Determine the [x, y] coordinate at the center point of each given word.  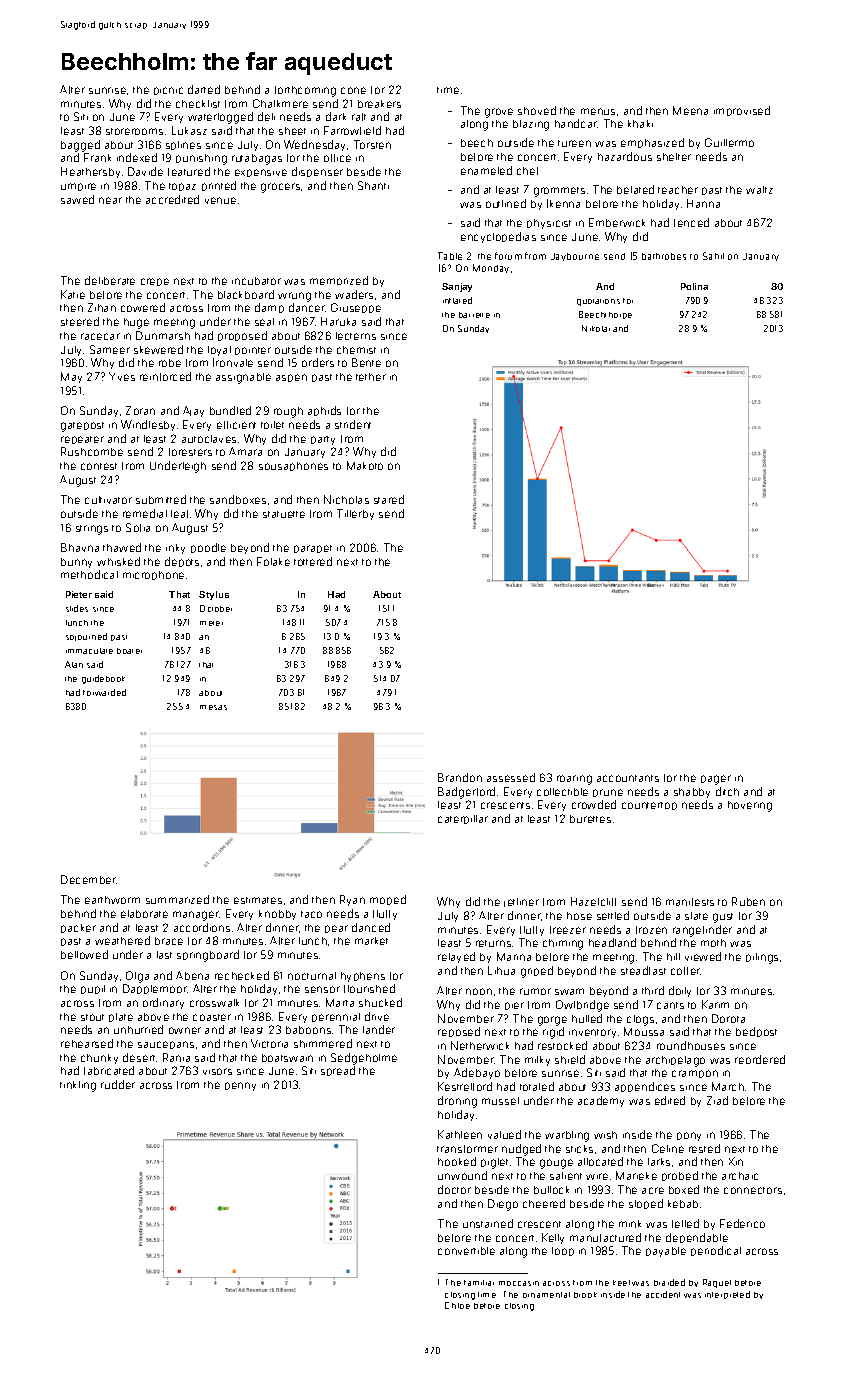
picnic [168, 91]
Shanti [373, 185]
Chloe [457, 1305]
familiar [479, 1283]
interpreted [727, 1295]
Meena [690, 110]
